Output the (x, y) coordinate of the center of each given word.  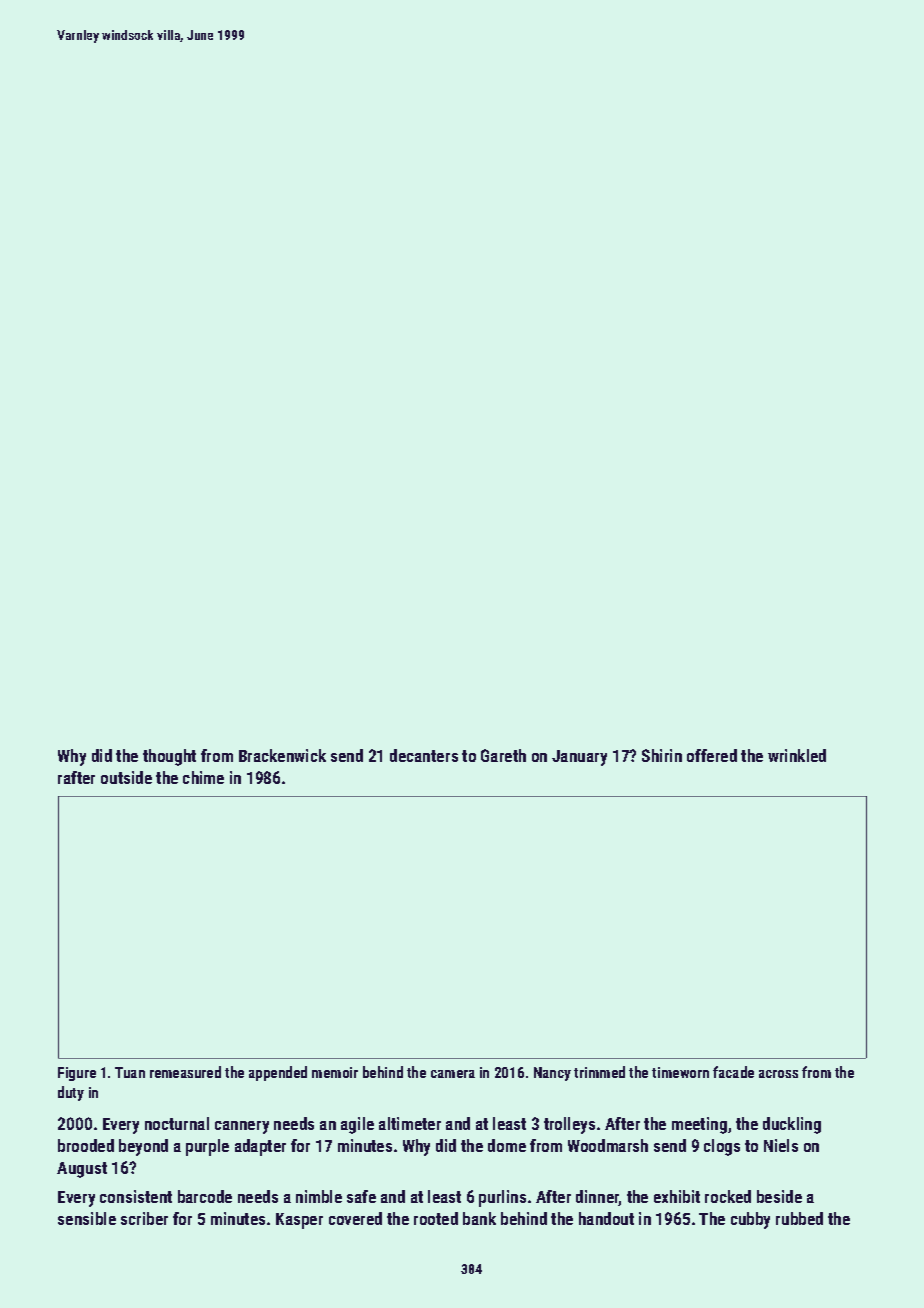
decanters (424, 755)
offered (712, 755)
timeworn (680, 1072)
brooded (86, 1145)
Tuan (130, 1072)
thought (169, 757)
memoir (335, 1072)
